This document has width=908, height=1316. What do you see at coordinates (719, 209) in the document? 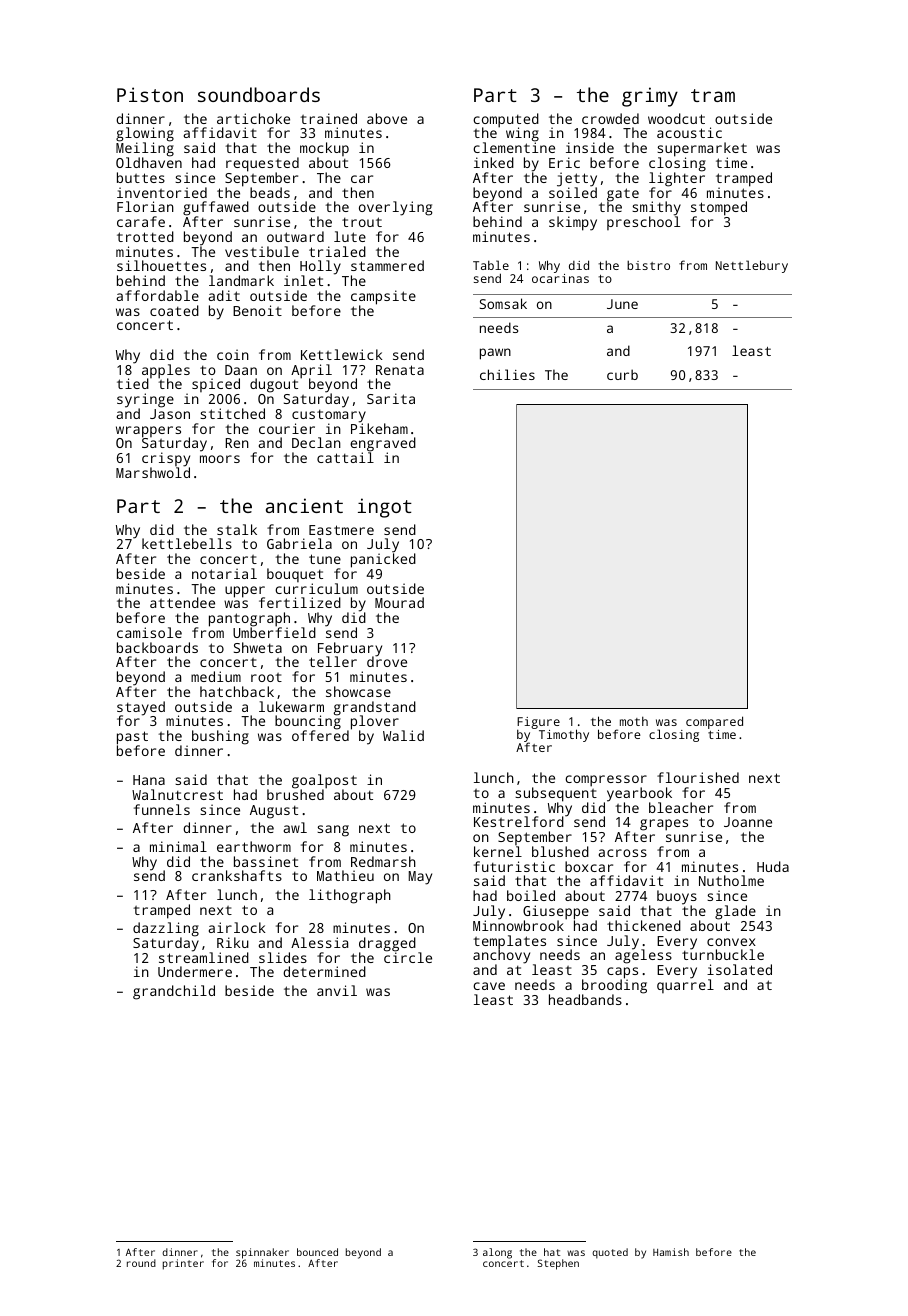
I see `stomped` at bounding box center [719, 209].
